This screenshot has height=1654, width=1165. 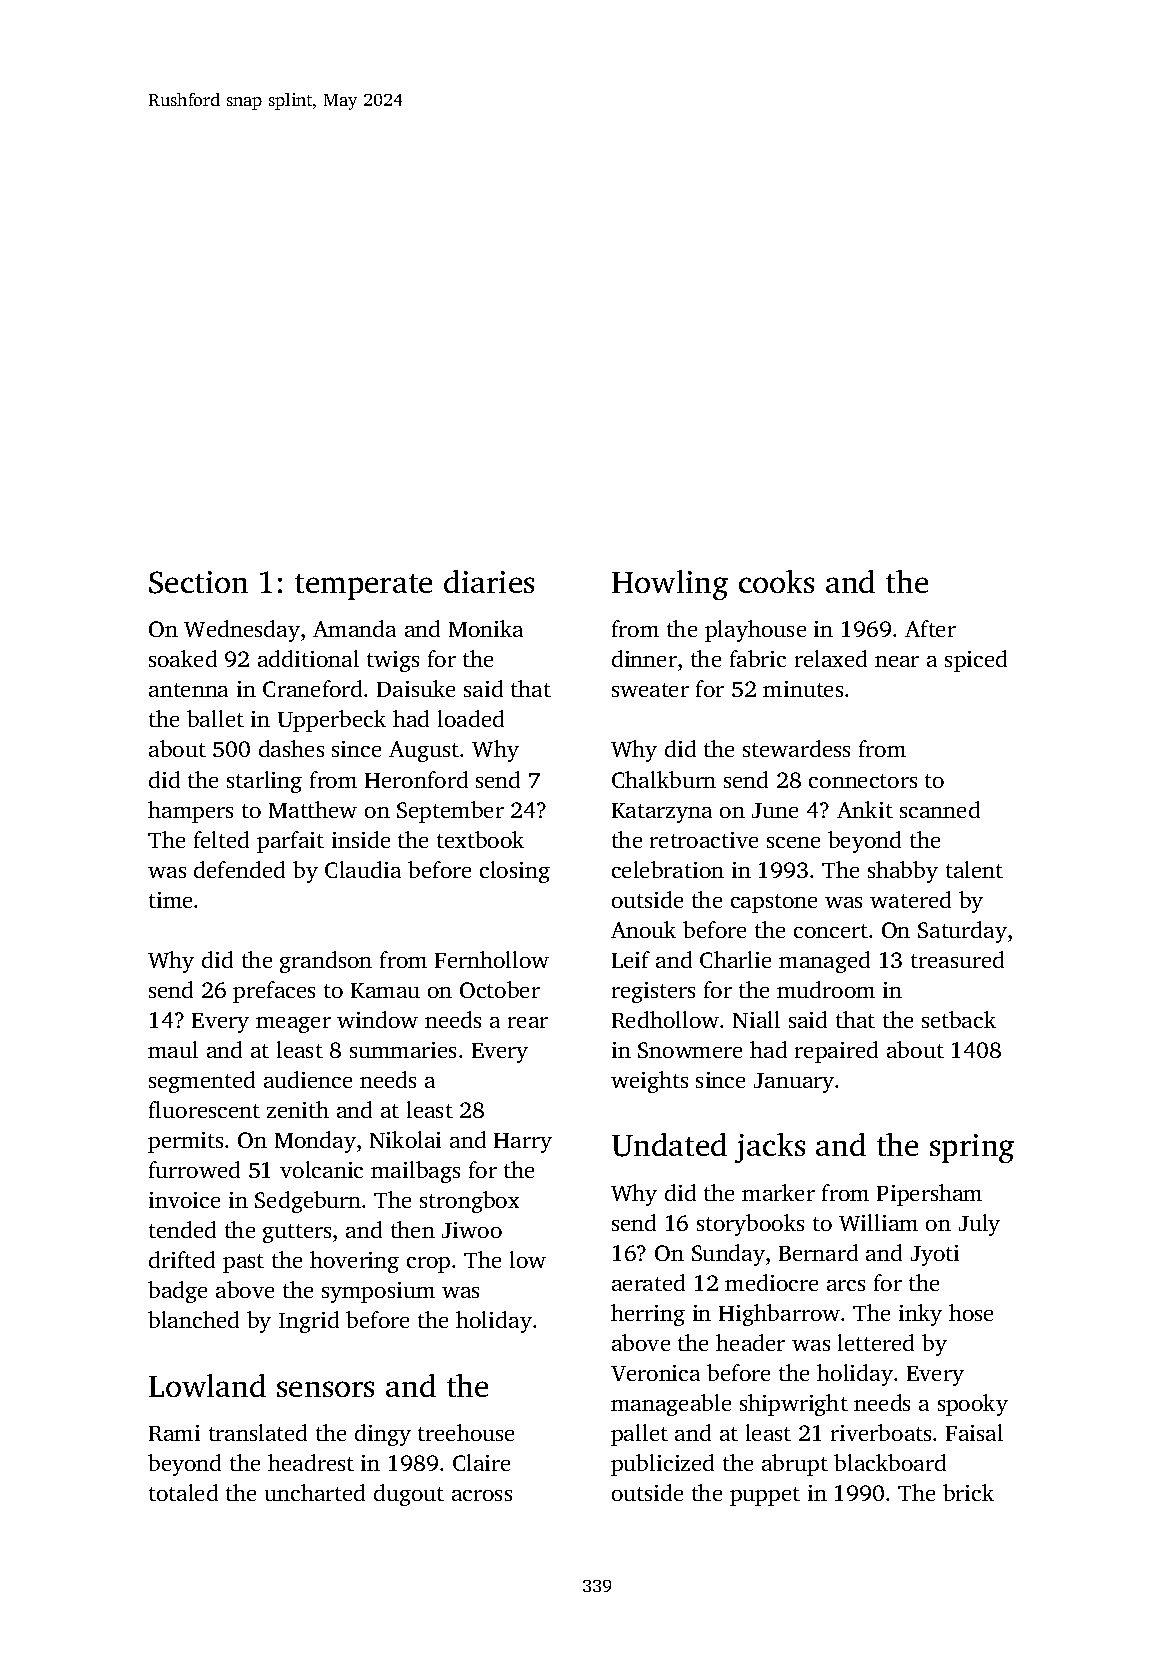 I want to click on puppet, so click(x=765, y=1496).
